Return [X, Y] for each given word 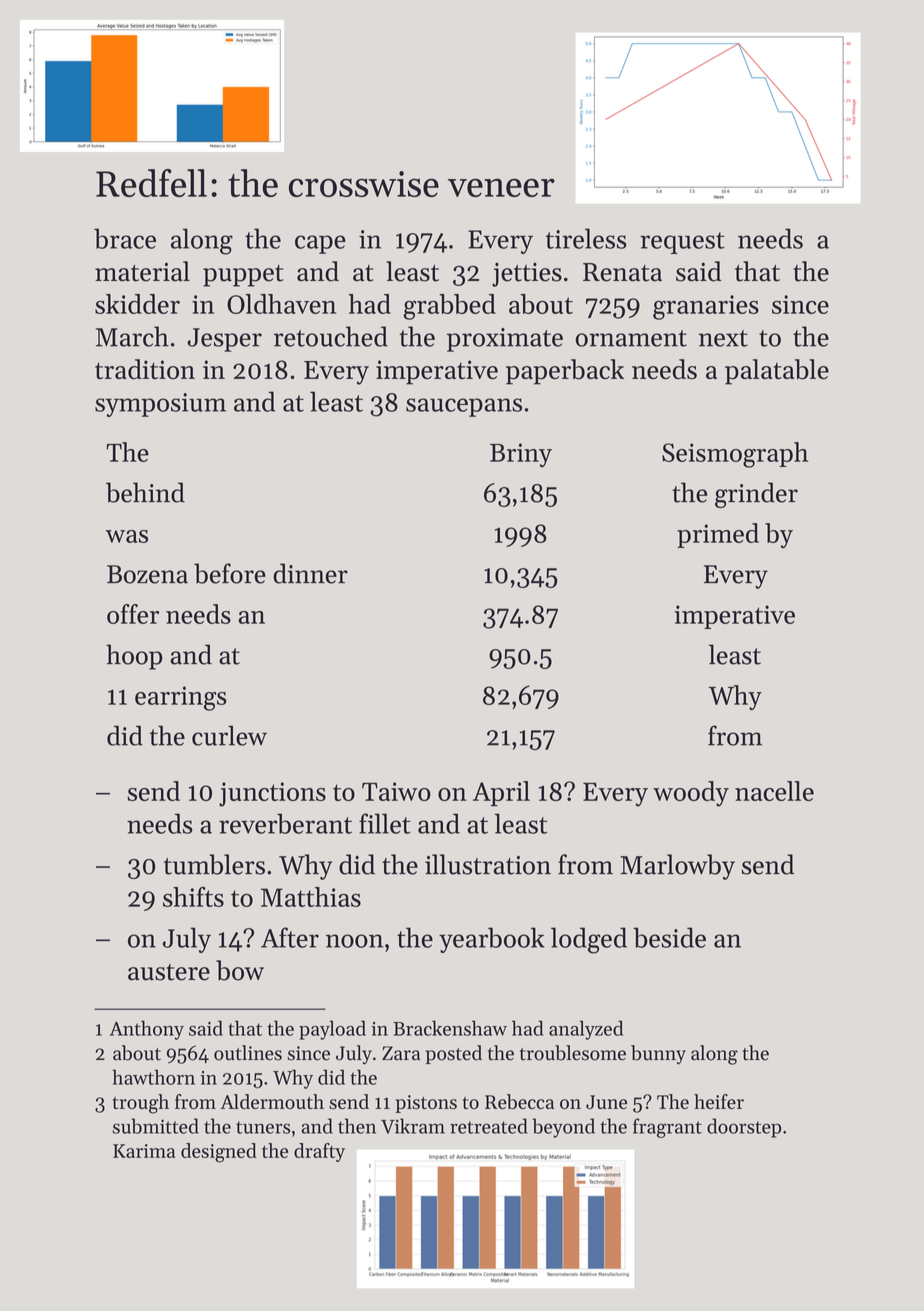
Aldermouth [272, 1101]
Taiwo [396, 791]
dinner [310, 573]
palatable [777, 372]
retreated [489, 1126]
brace [125, 238]
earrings [181, 698]
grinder [756, 495]
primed [718, 535]
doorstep [744, 1128]
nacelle [774, 791]
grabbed [449, 307]
